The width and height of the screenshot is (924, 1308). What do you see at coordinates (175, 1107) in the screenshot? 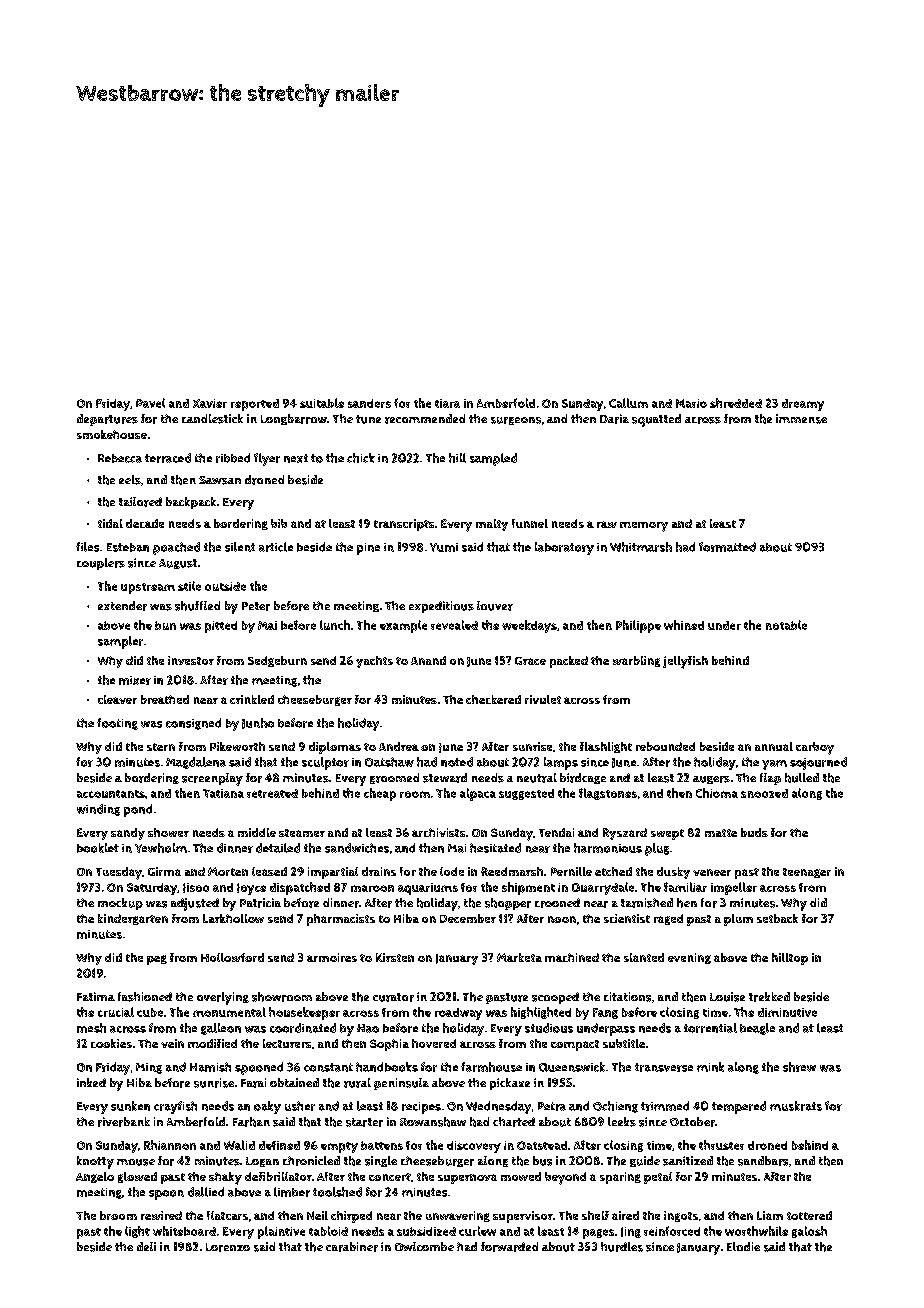
I see `crayfish` at bounding box center [175, 1107].
